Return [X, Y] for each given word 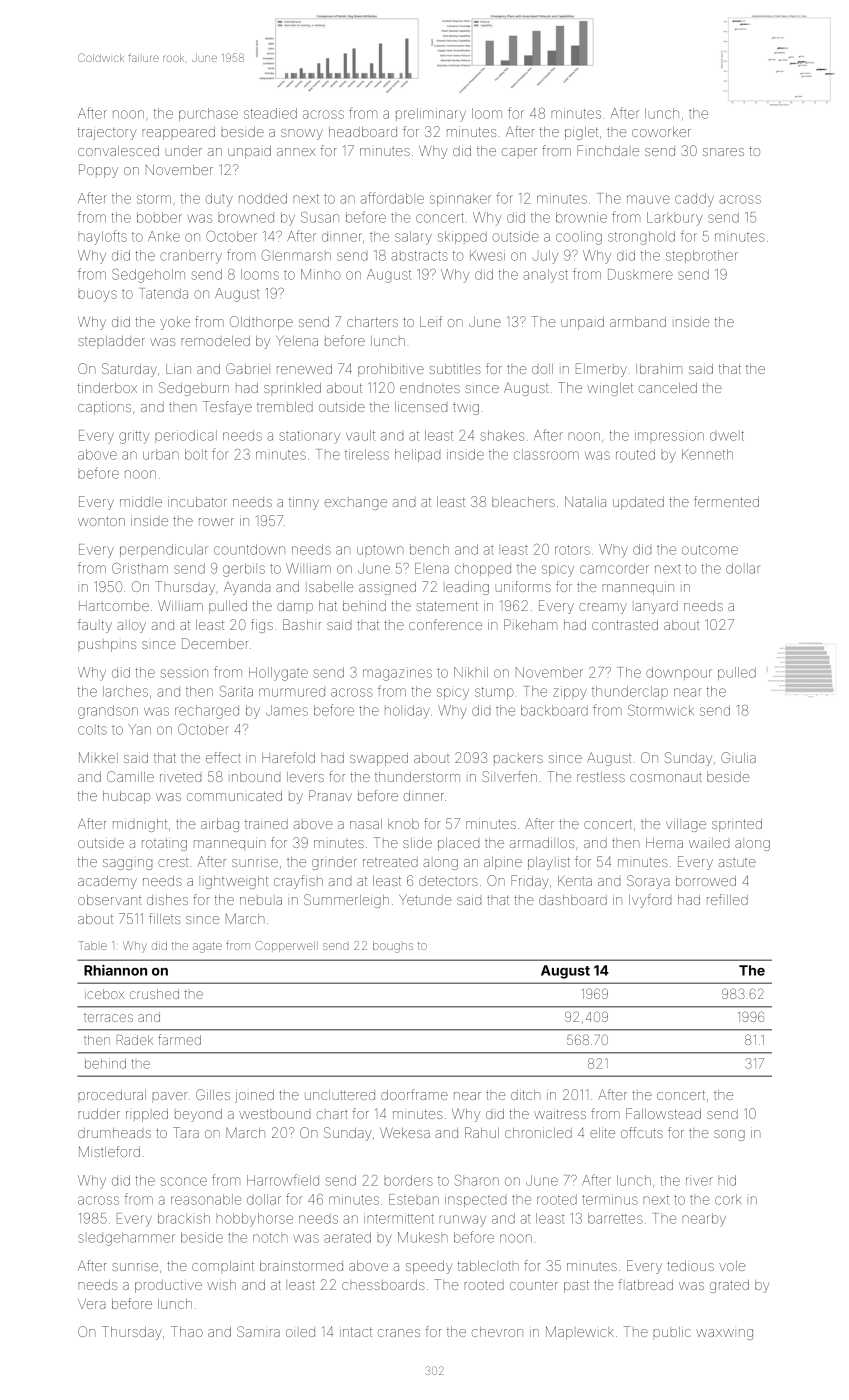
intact [356, 1332]
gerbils [244, 570]
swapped [379, 759]
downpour [679, 673]
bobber [159, 217]
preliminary [431, 115]
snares [723, 152]
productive [168, 1286]
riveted [180, 778]
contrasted [625, 625]
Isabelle [330, 587]
